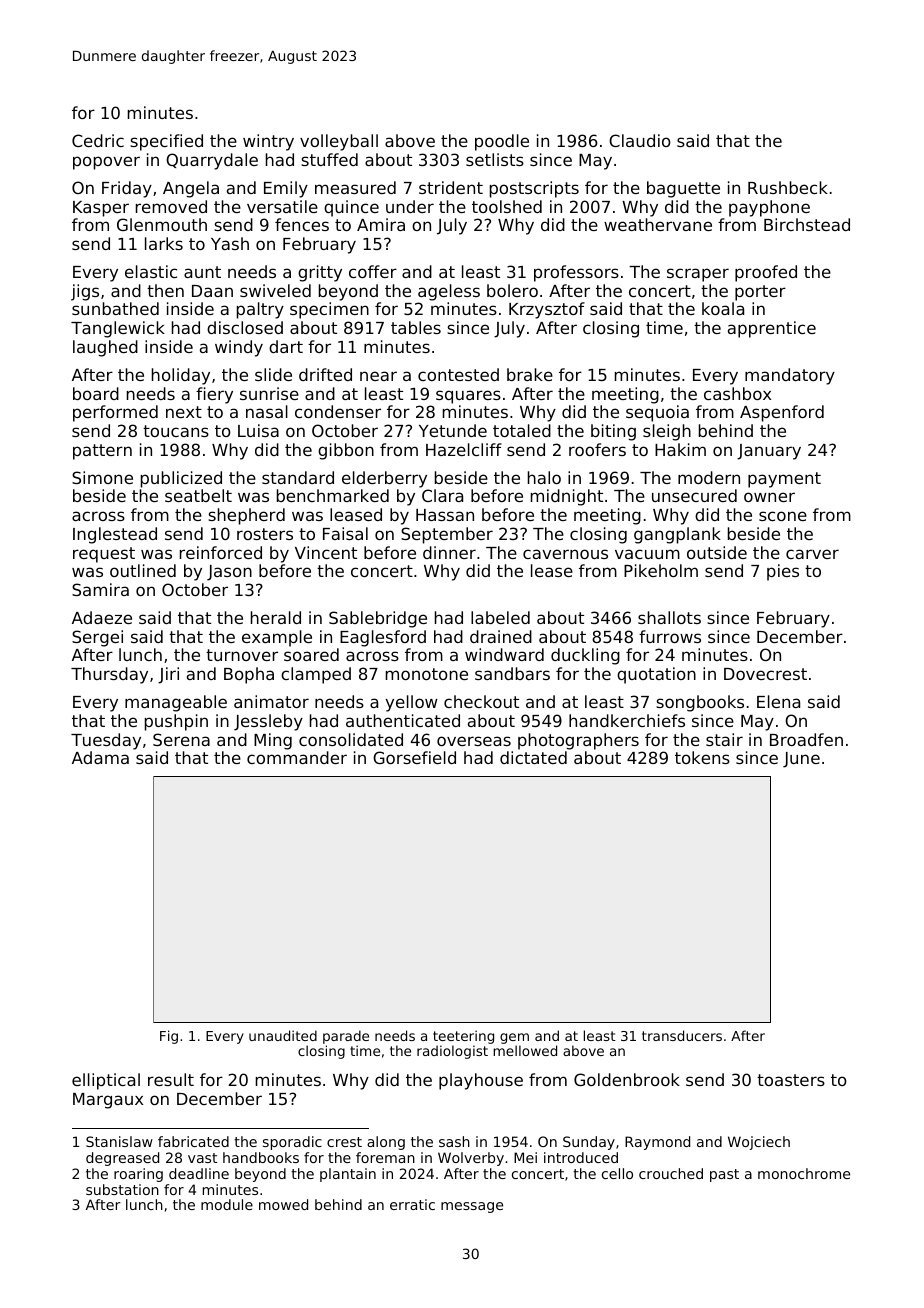 The width and height of the page is (924, 1308). What do you see at coordinates (694, 495) in the page?
I see `unsecured` at bounding box center [694, 495].
